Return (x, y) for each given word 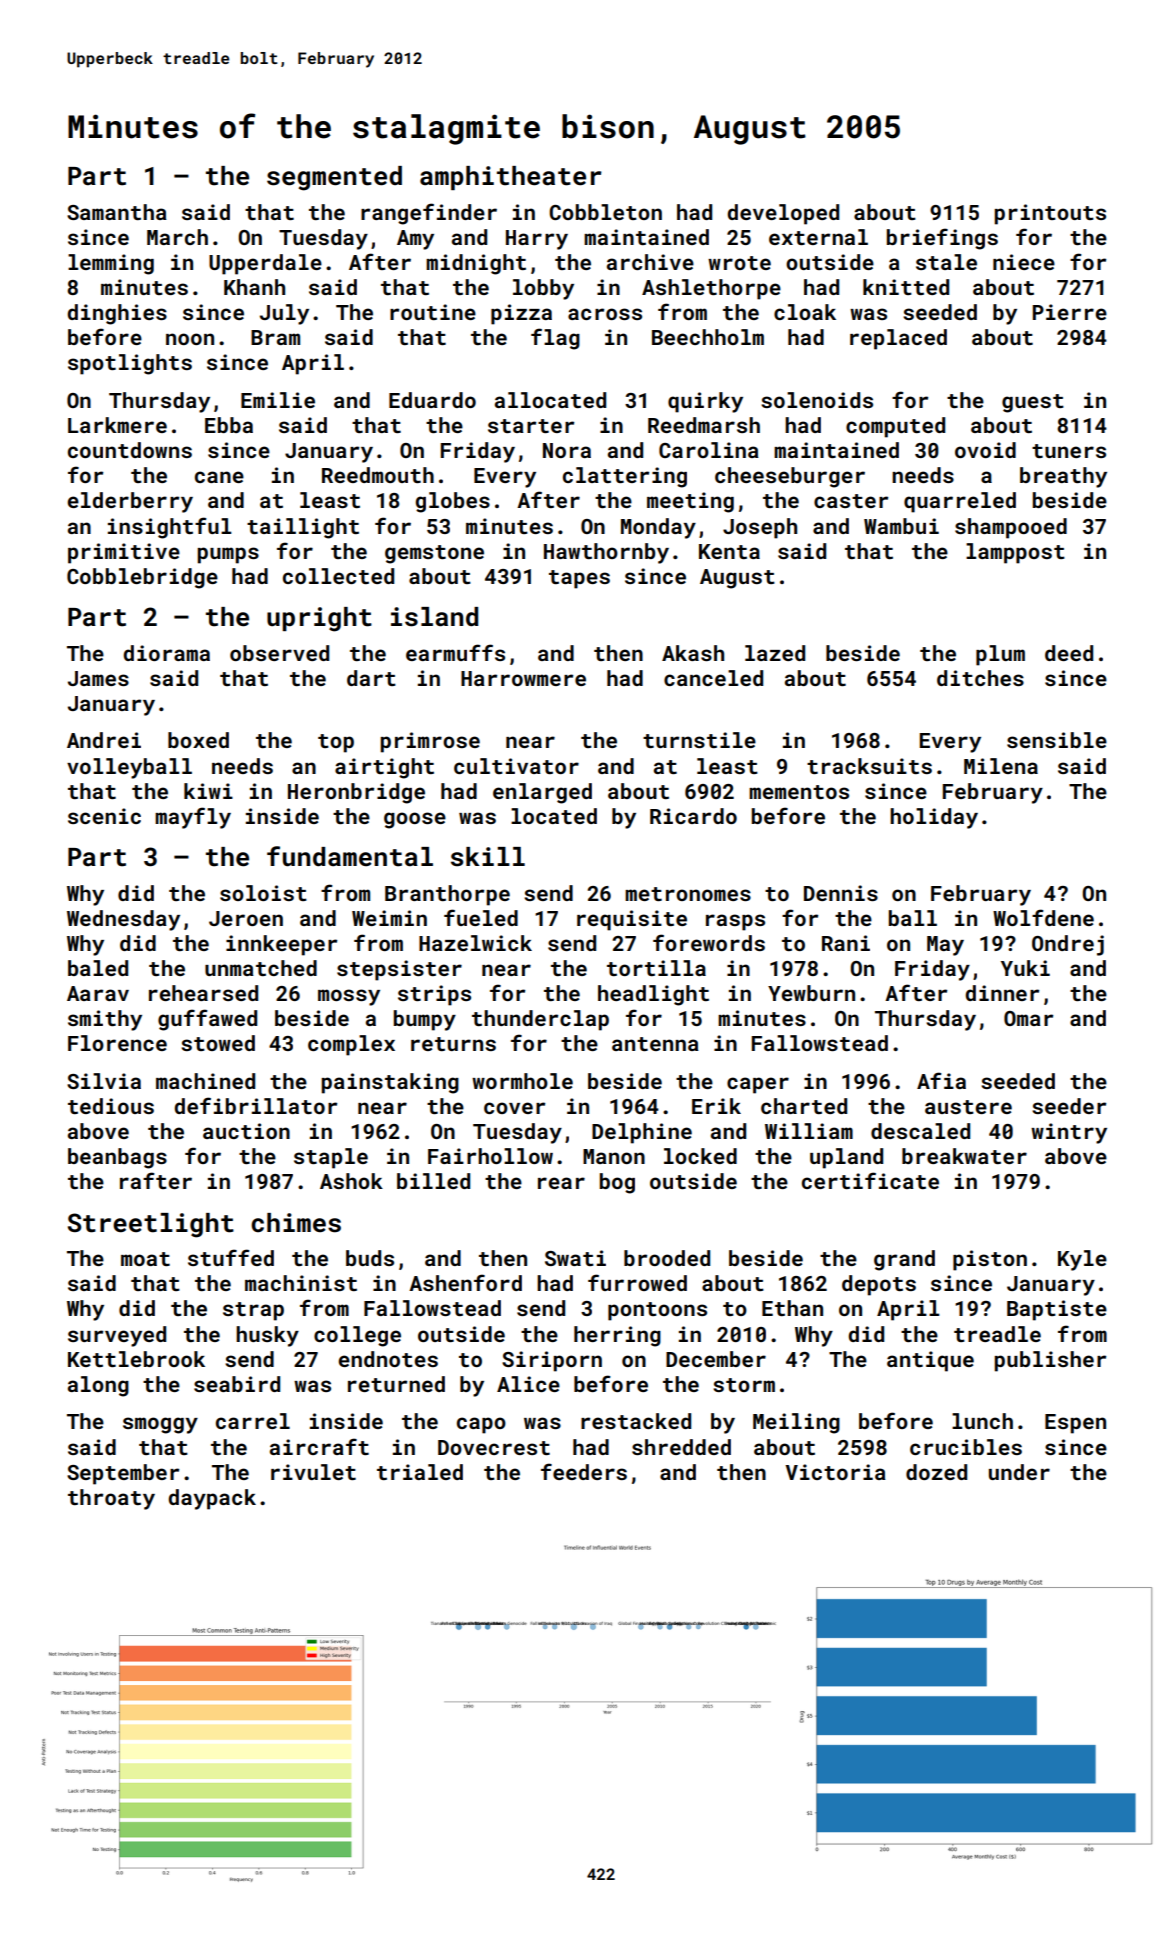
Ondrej (1068, 945)
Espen (1075, 1424)
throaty (111, 1499)
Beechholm (708, 337)
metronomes (688, 894)
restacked (636, 1421)
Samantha (117, 212)
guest (1033, 403)
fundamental (350, 856)
